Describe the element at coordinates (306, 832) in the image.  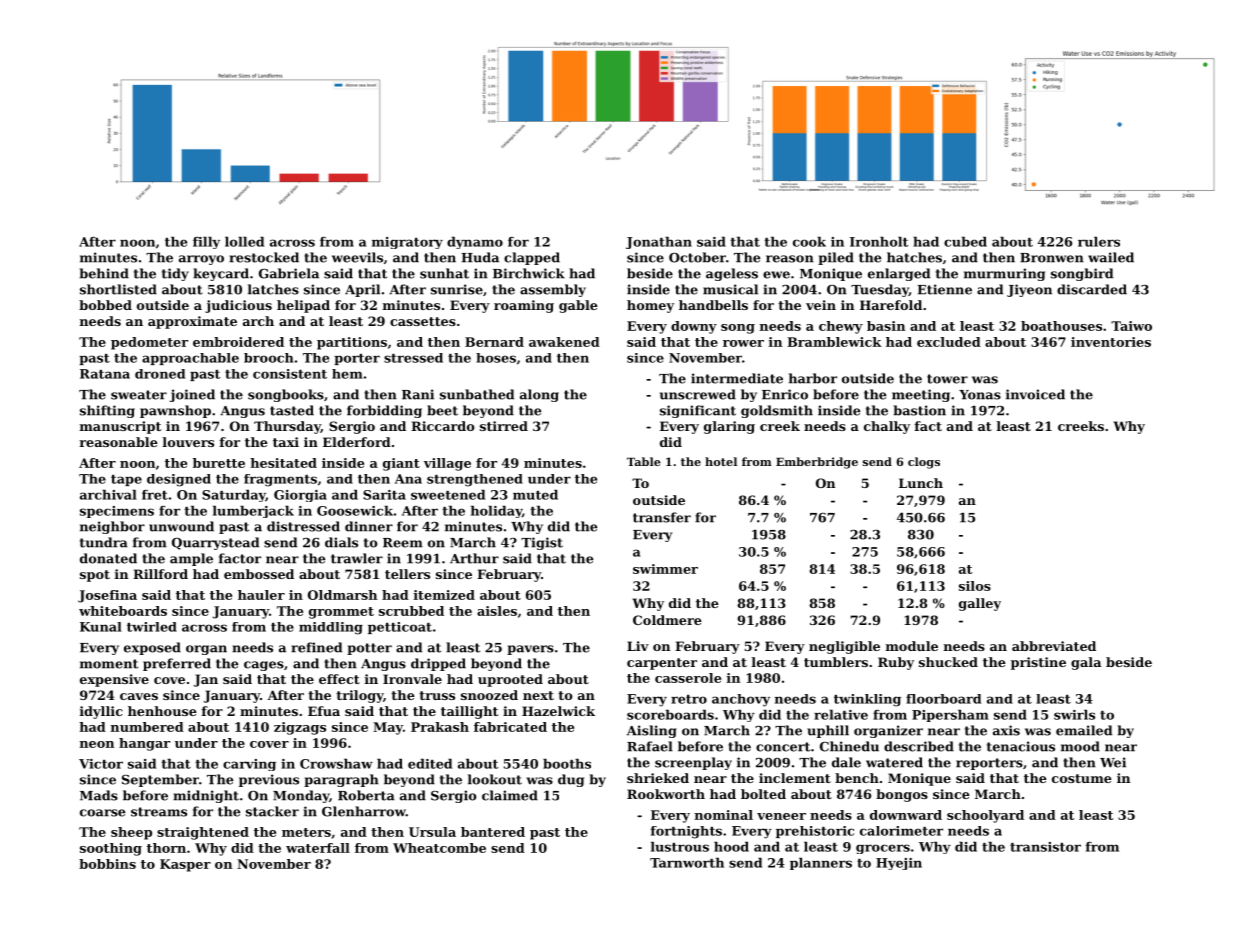
I see `meters` at that location.
